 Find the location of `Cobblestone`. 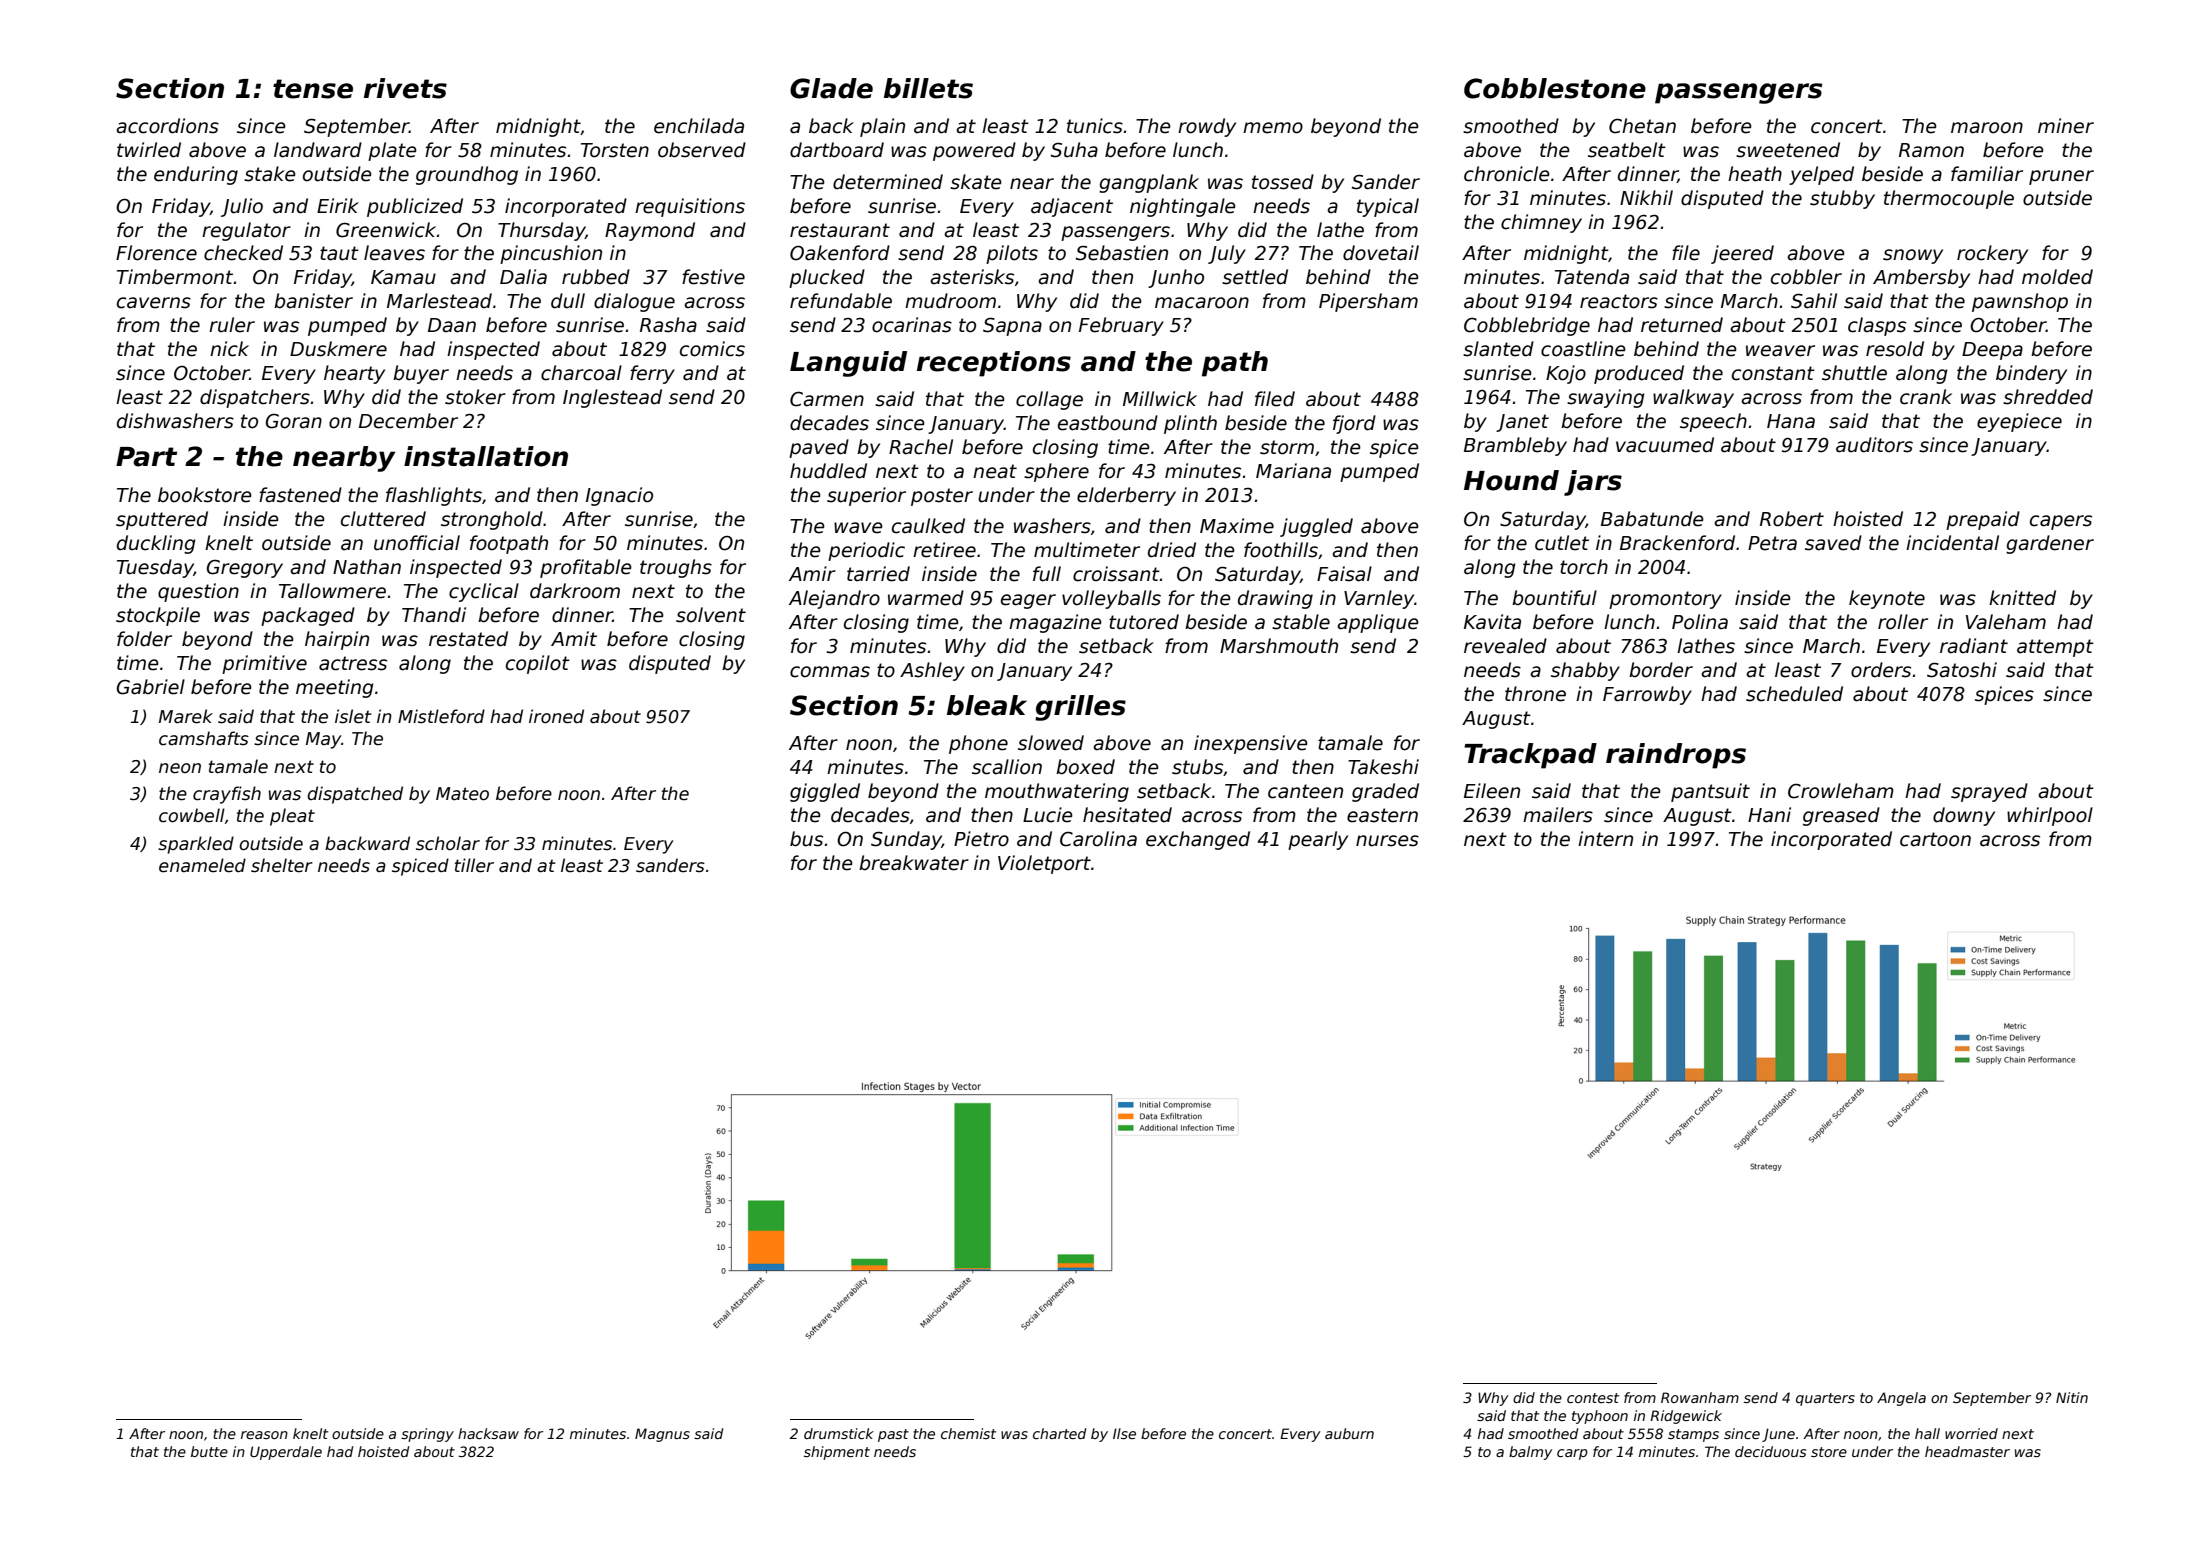

Cobblestone is located at coordinates (1555, 88).
